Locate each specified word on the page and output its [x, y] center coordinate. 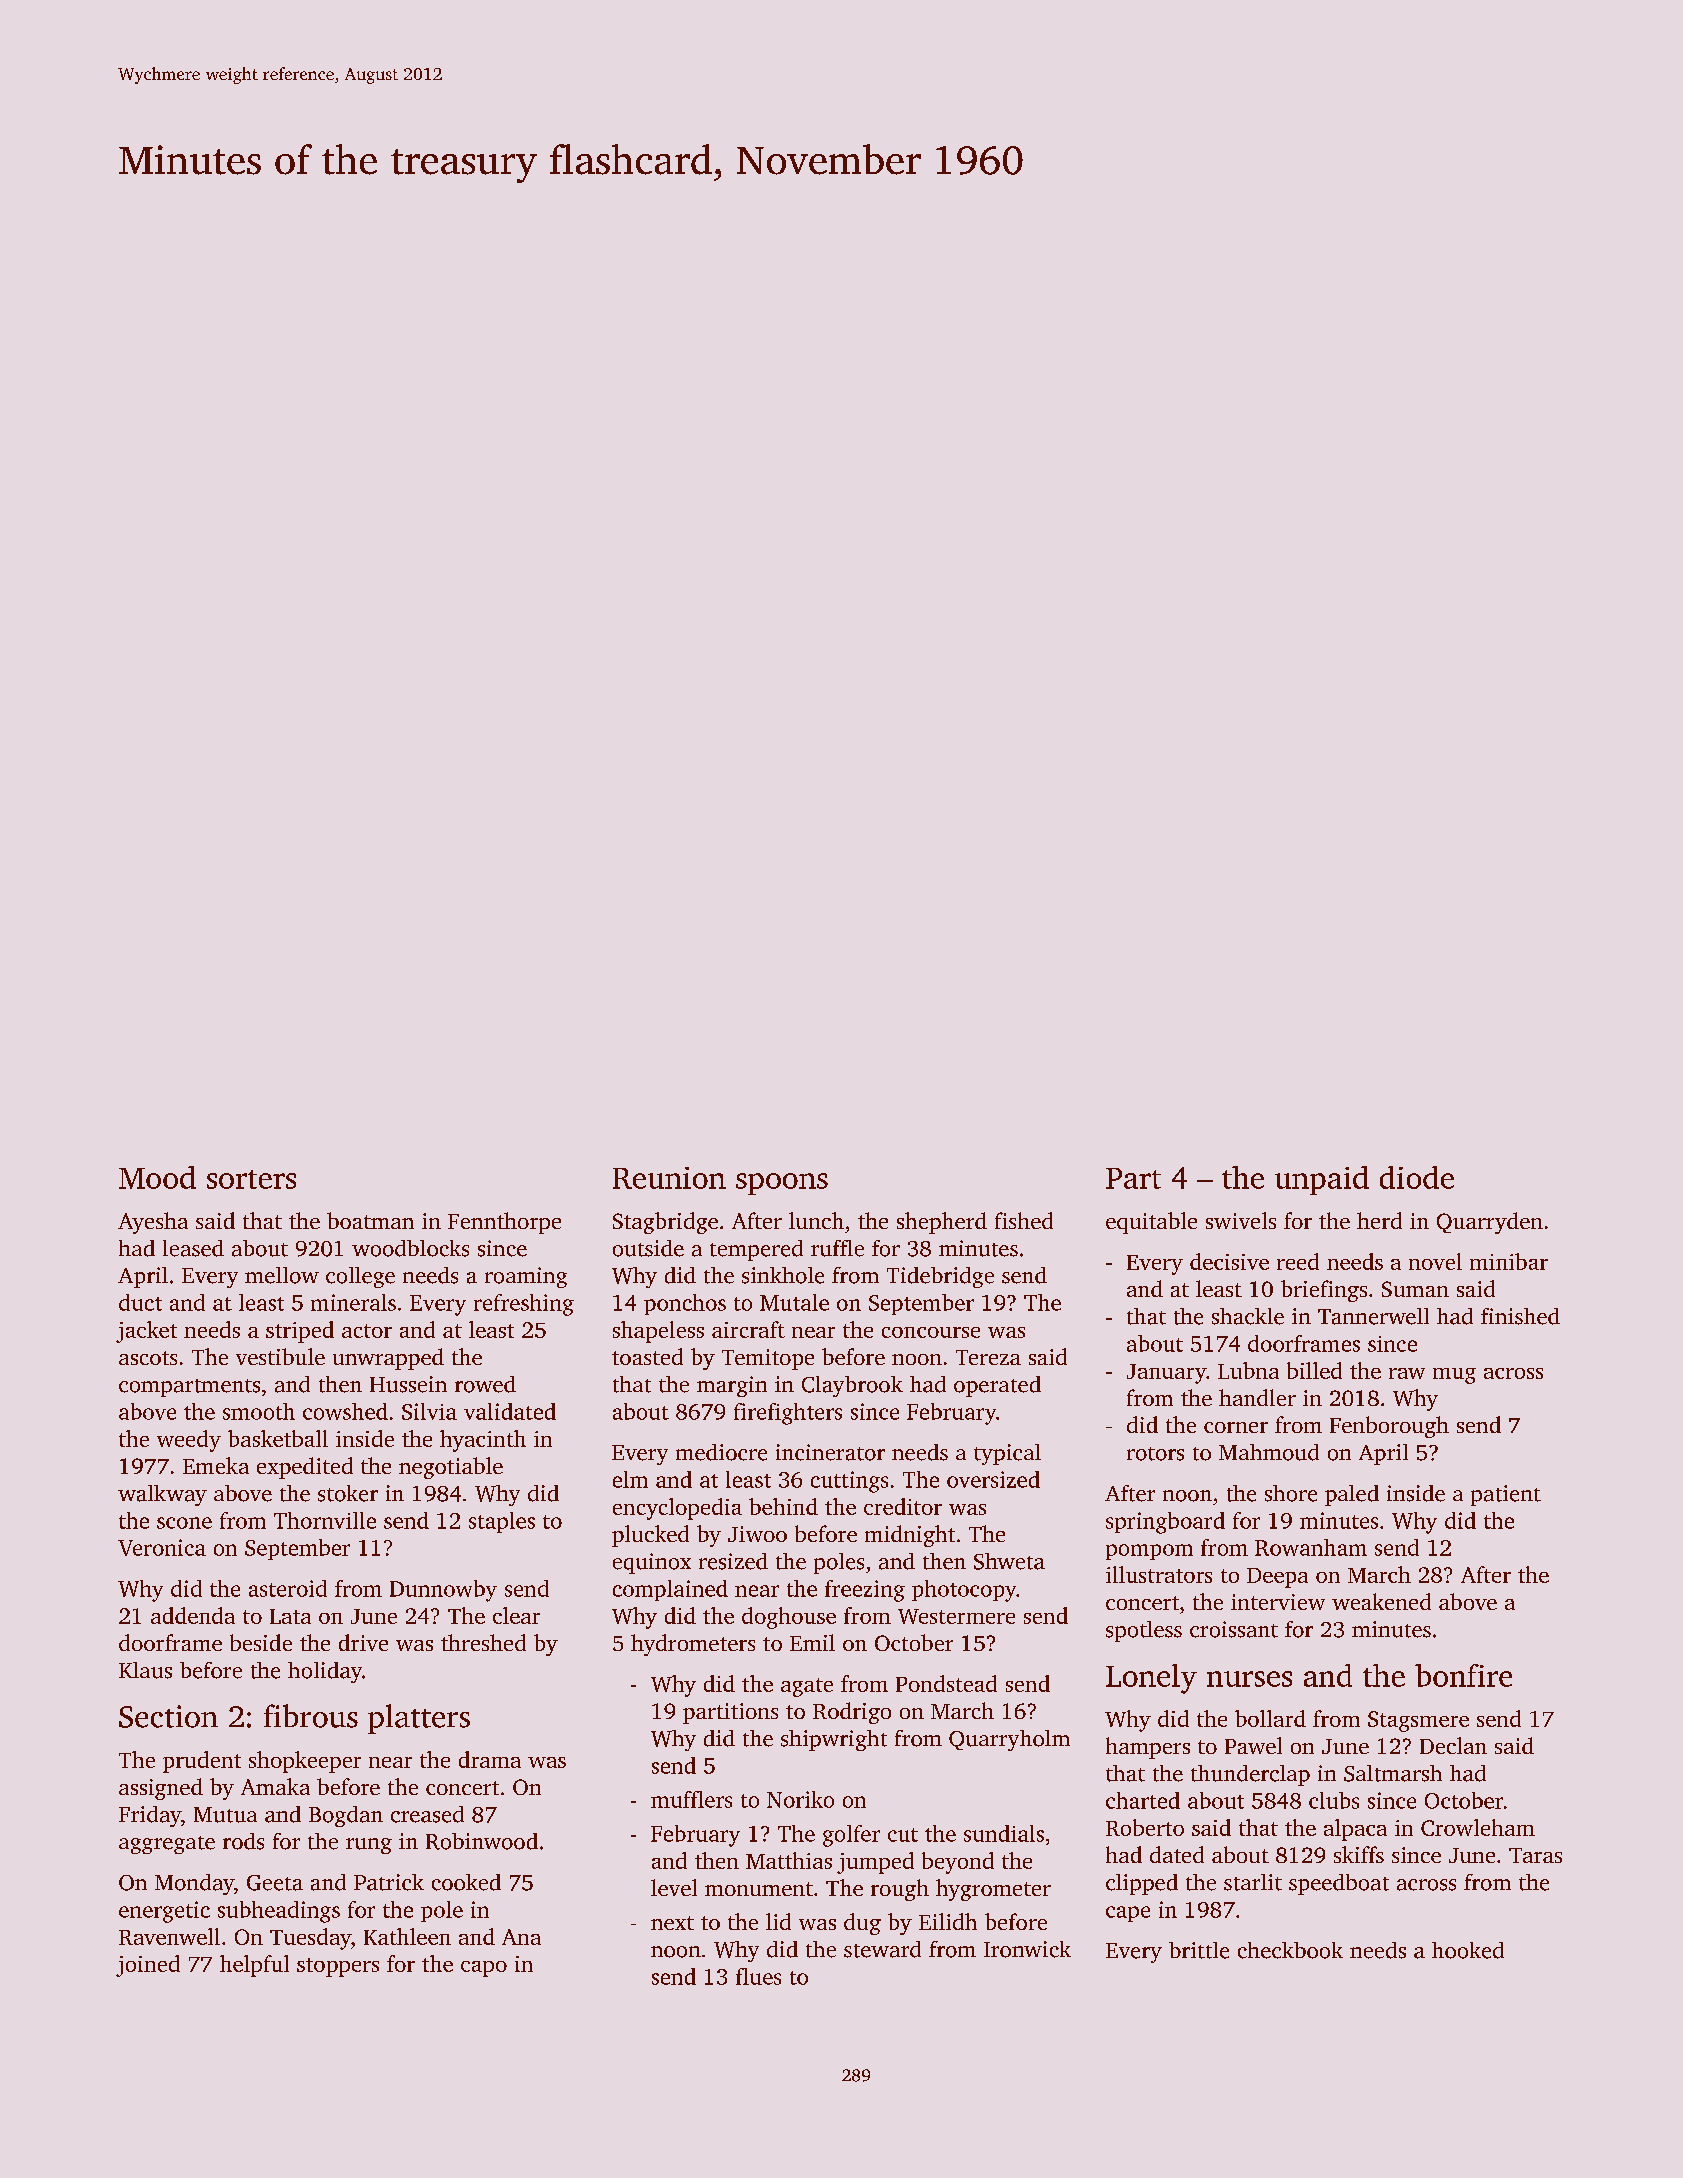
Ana [521, 1937]
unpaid [1322, 1180]
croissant [1234, 1629]
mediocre [721, 1452]
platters [419, 1719]
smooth [259, 1411]
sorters [251, 1179]
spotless [1144, 1631]
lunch [816, 1220]
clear [516, 1615]
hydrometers [693, 1645]
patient [1506, 1495]
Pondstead [946, 1683]
